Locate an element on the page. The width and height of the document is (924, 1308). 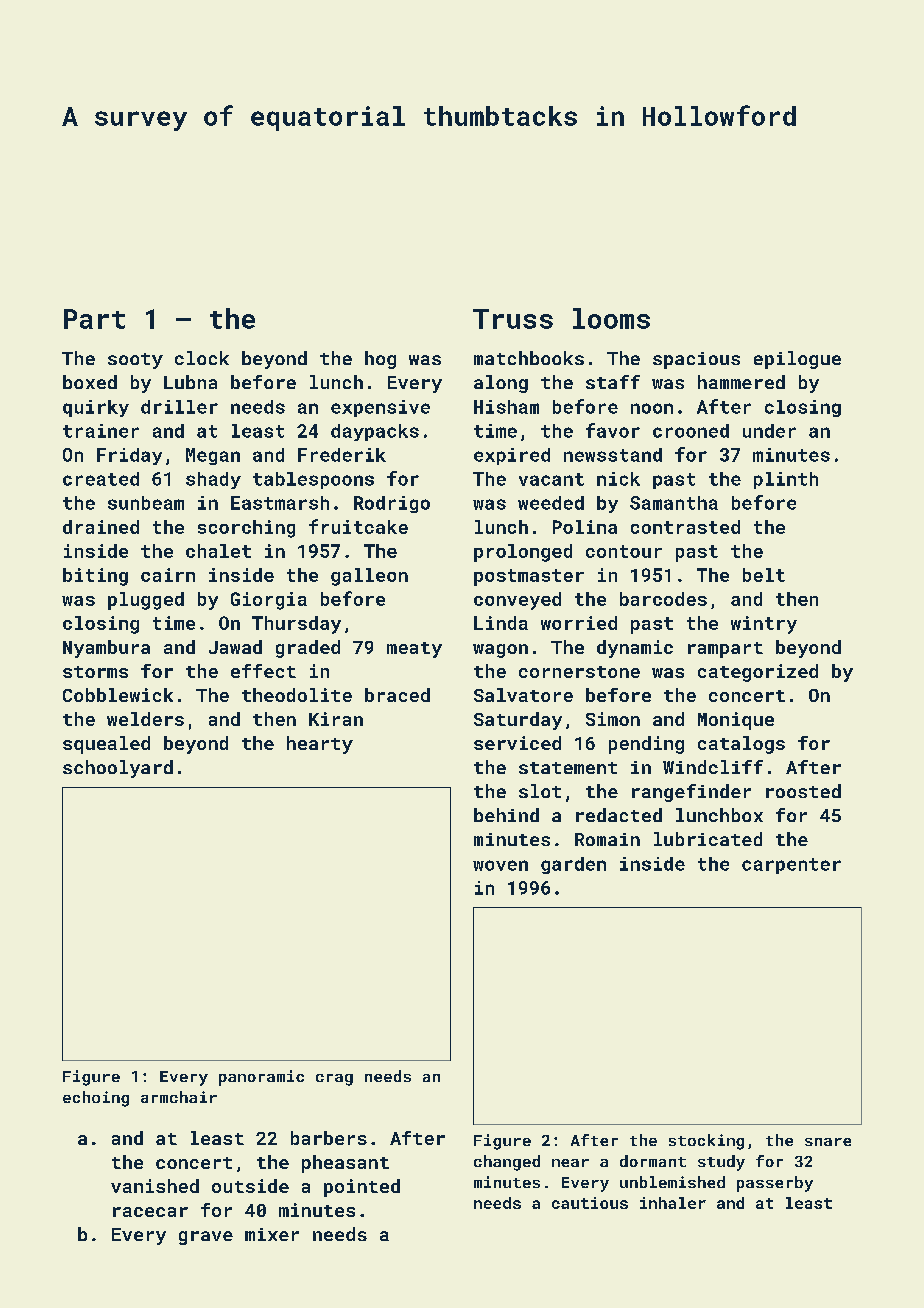
rangefinder is located at coordinates (691, 793).
